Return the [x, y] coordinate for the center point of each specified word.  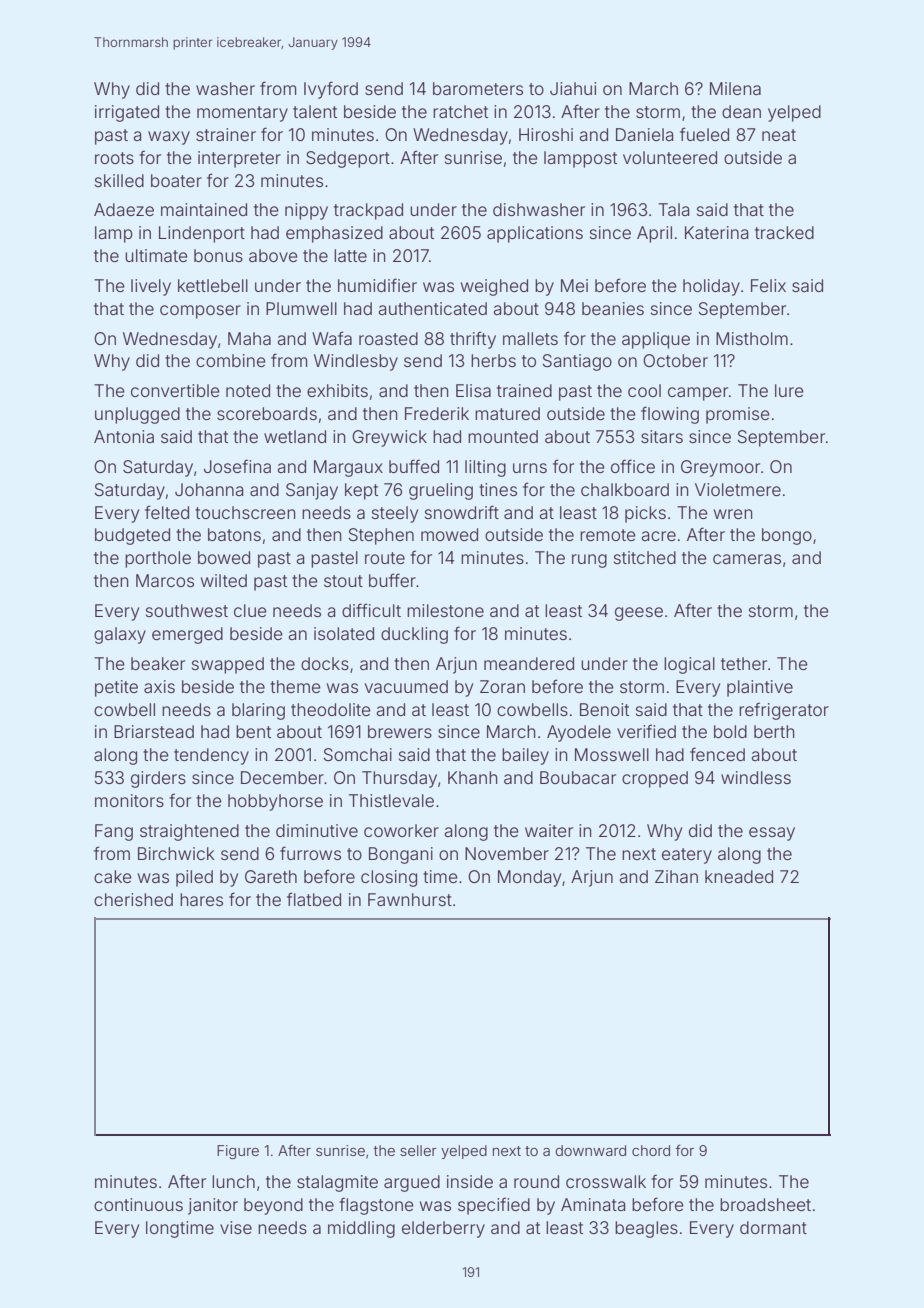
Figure [238, 1152]
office [633, 466]
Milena [735, 88]
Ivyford [331, 90]
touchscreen [245, 512]
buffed [414, 466]
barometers [478, 88]
